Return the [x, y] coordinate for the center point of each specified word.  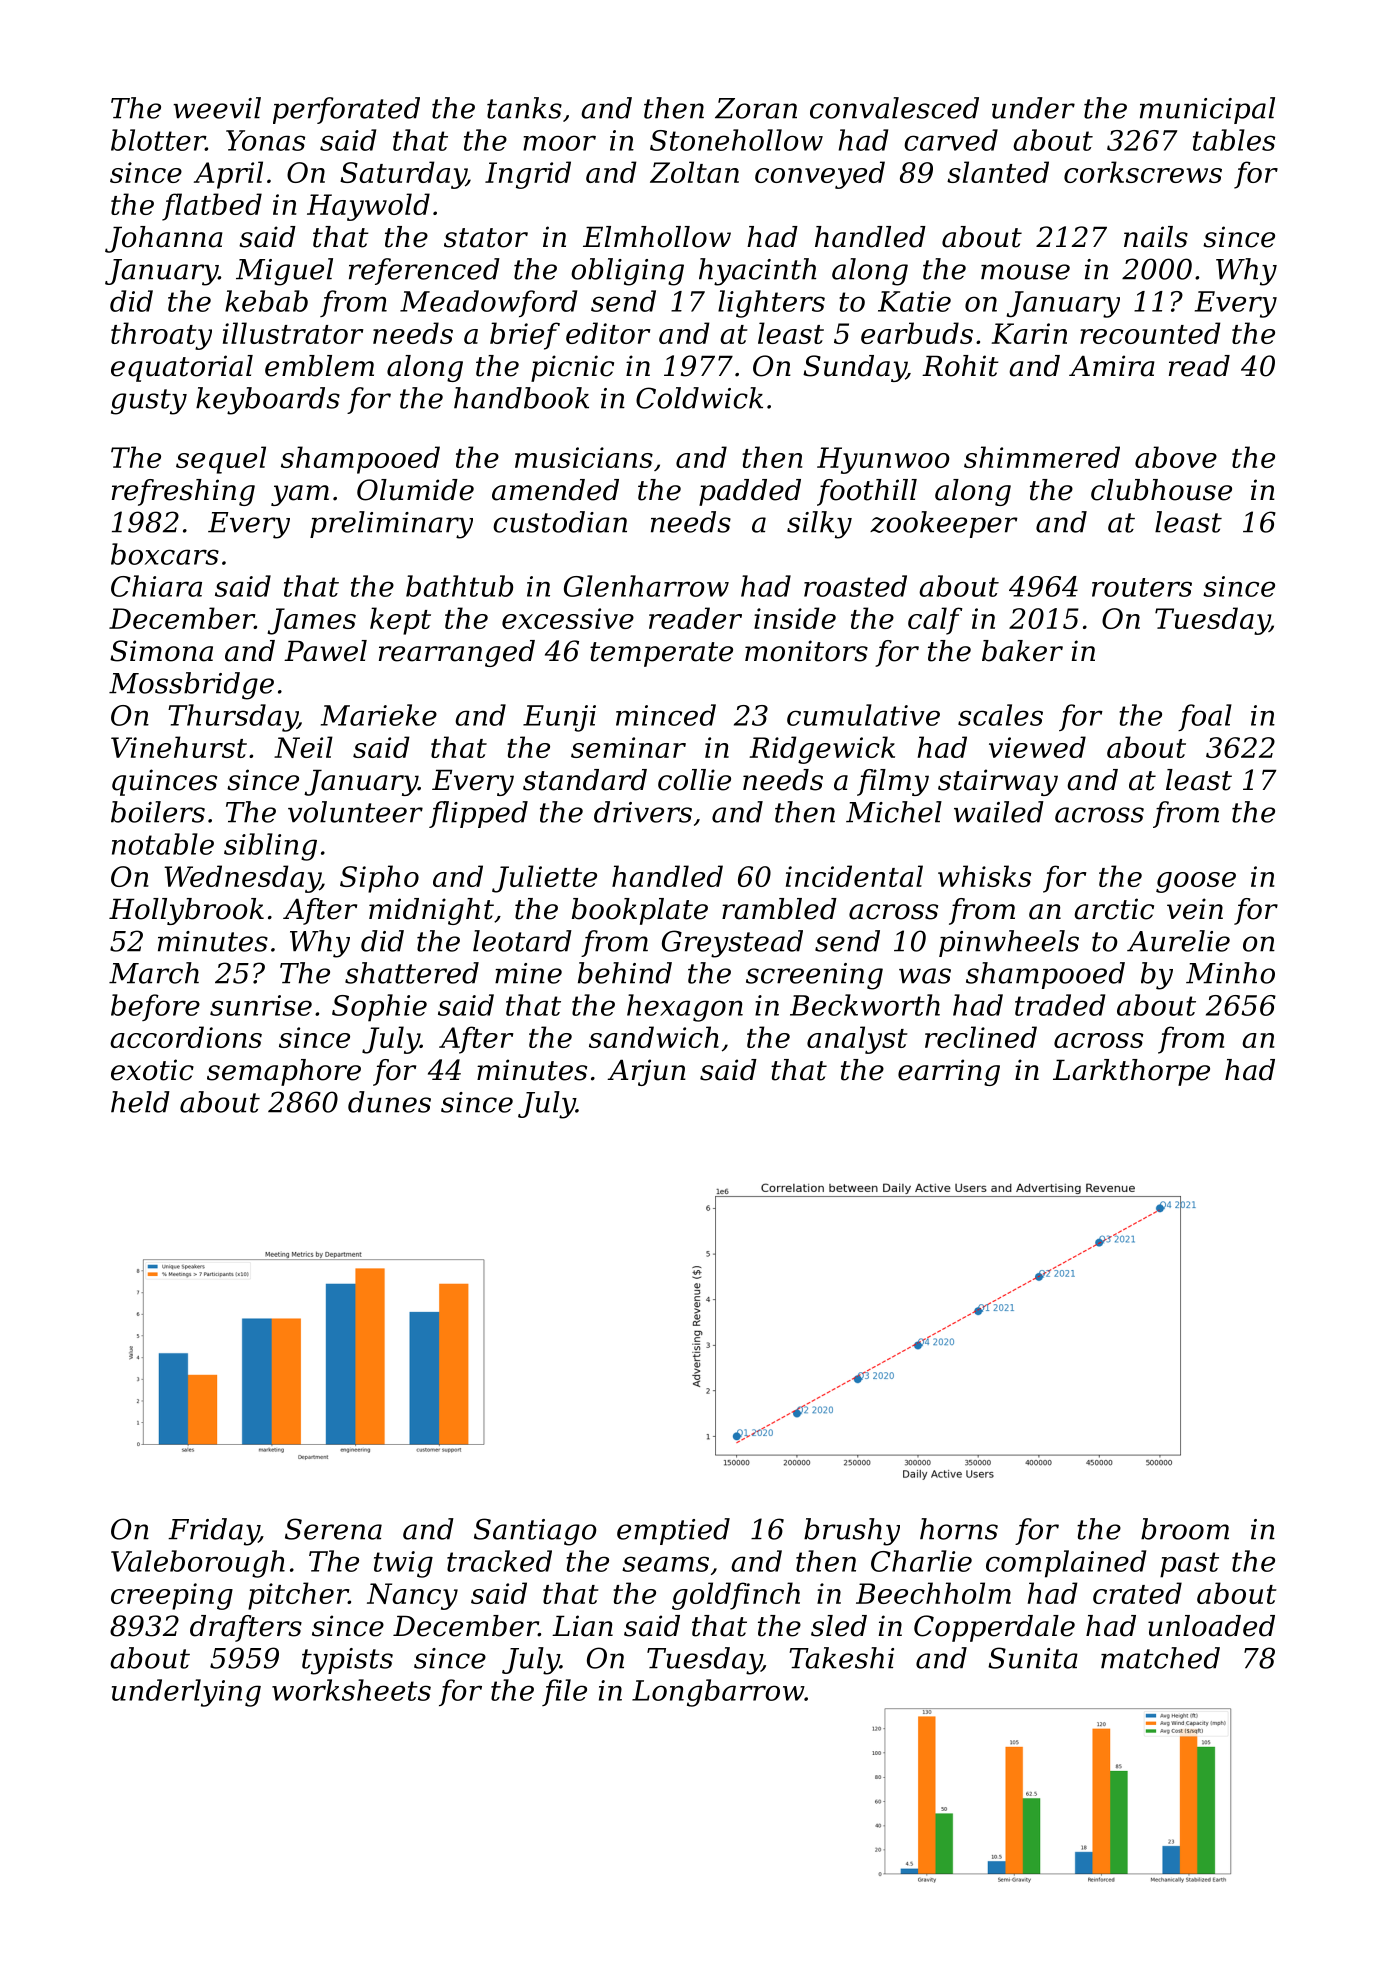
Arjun [646, 1072]
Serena [333, 1529]
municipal [1207, 110]
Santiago [535, 1532]
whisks [984, 876]
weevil [217, 108]
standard [585, 780]
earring [949, 1072]
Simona [161, 651]
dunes [389, 1102]
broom [1185, 1529]
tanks [524, 108]
